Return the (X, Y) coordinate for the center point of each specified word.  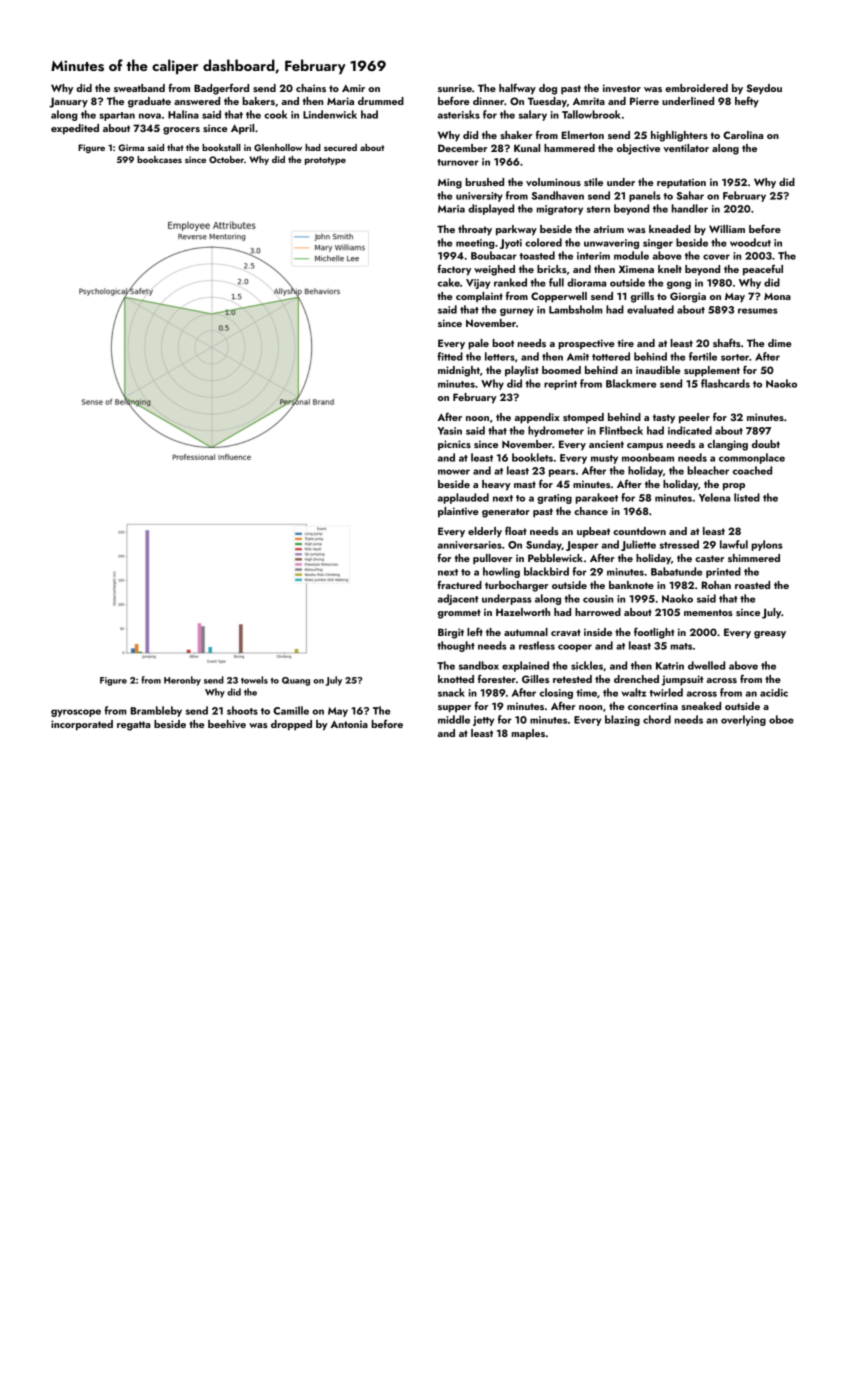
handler (690, 208)
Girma (131, 147)
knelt (670, 269)
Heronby (182, 681)
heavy (496, 485)
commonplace (752, 458)
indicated (690, 430)
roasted (752, 585)
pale (478, 344)
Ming (450, 183)
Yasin (450, 431)
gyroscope (76, 713)
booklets (532, 457)
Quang (296, 681)
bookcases (159, 159)
